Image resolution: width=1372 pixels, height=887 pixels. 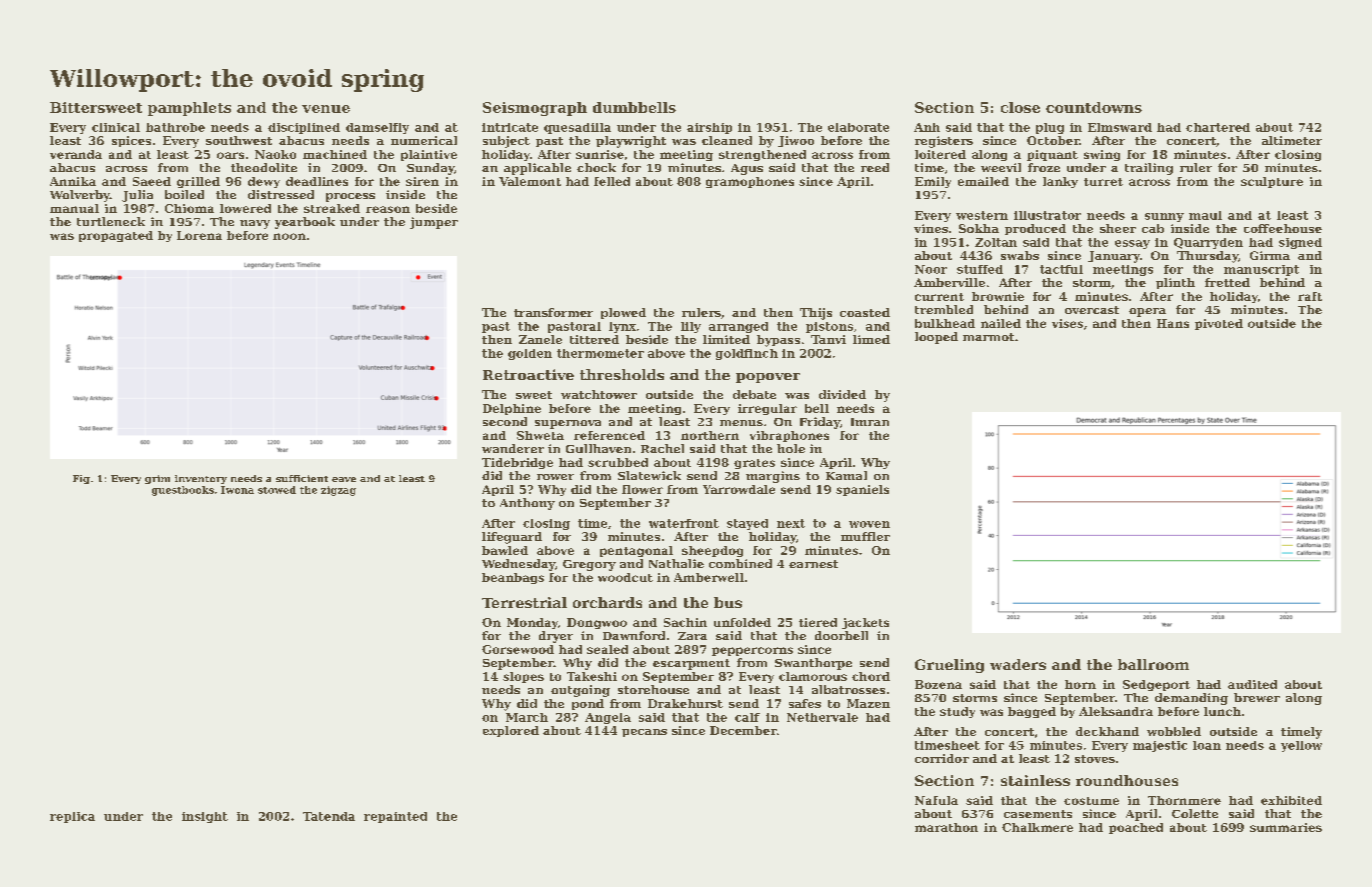 I want to click on propagated, so click(x=116, y=236).
